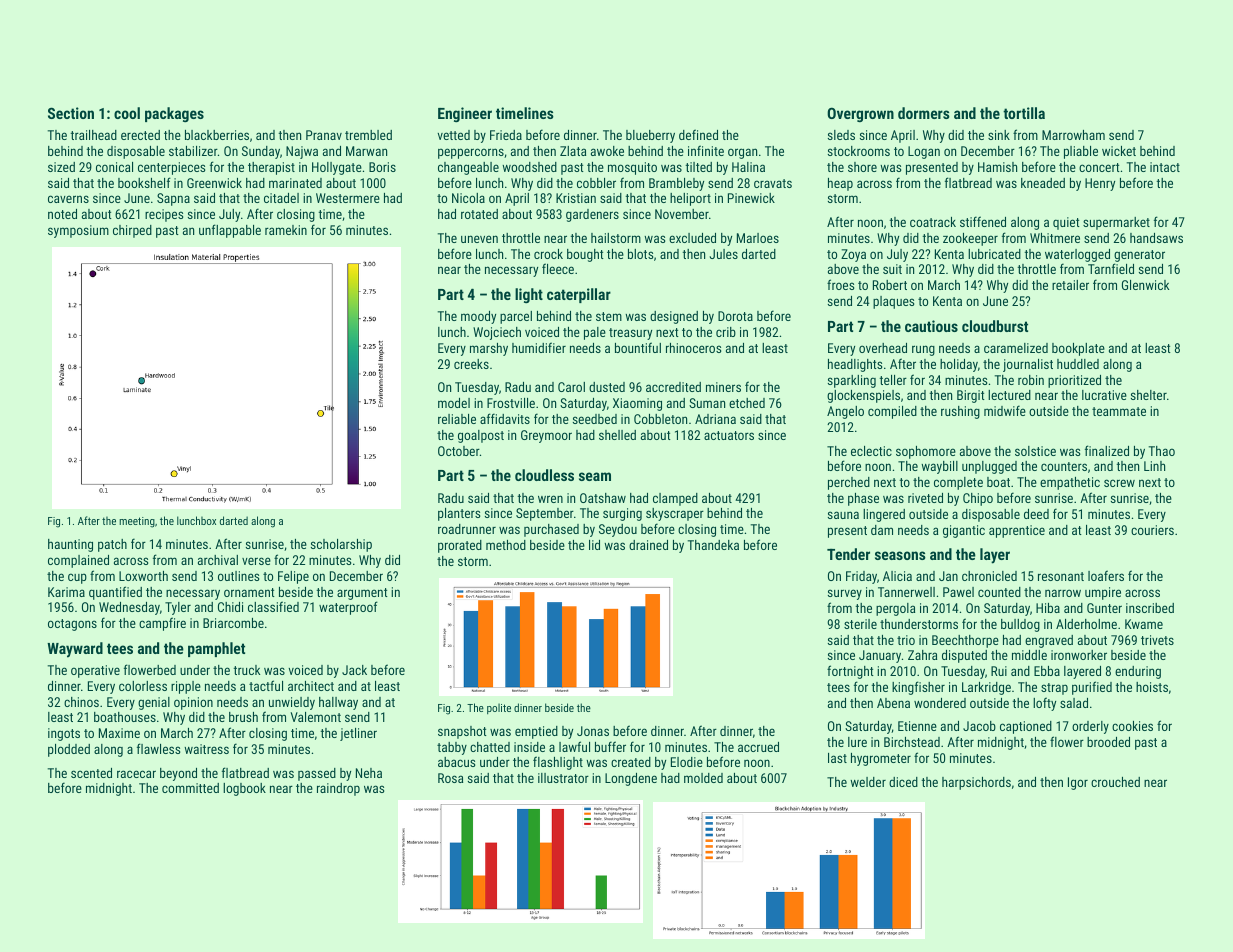 Image resolution: width=1233 pixels, height=952 pixels. I want to click on couriers, so click(1152, 530).
